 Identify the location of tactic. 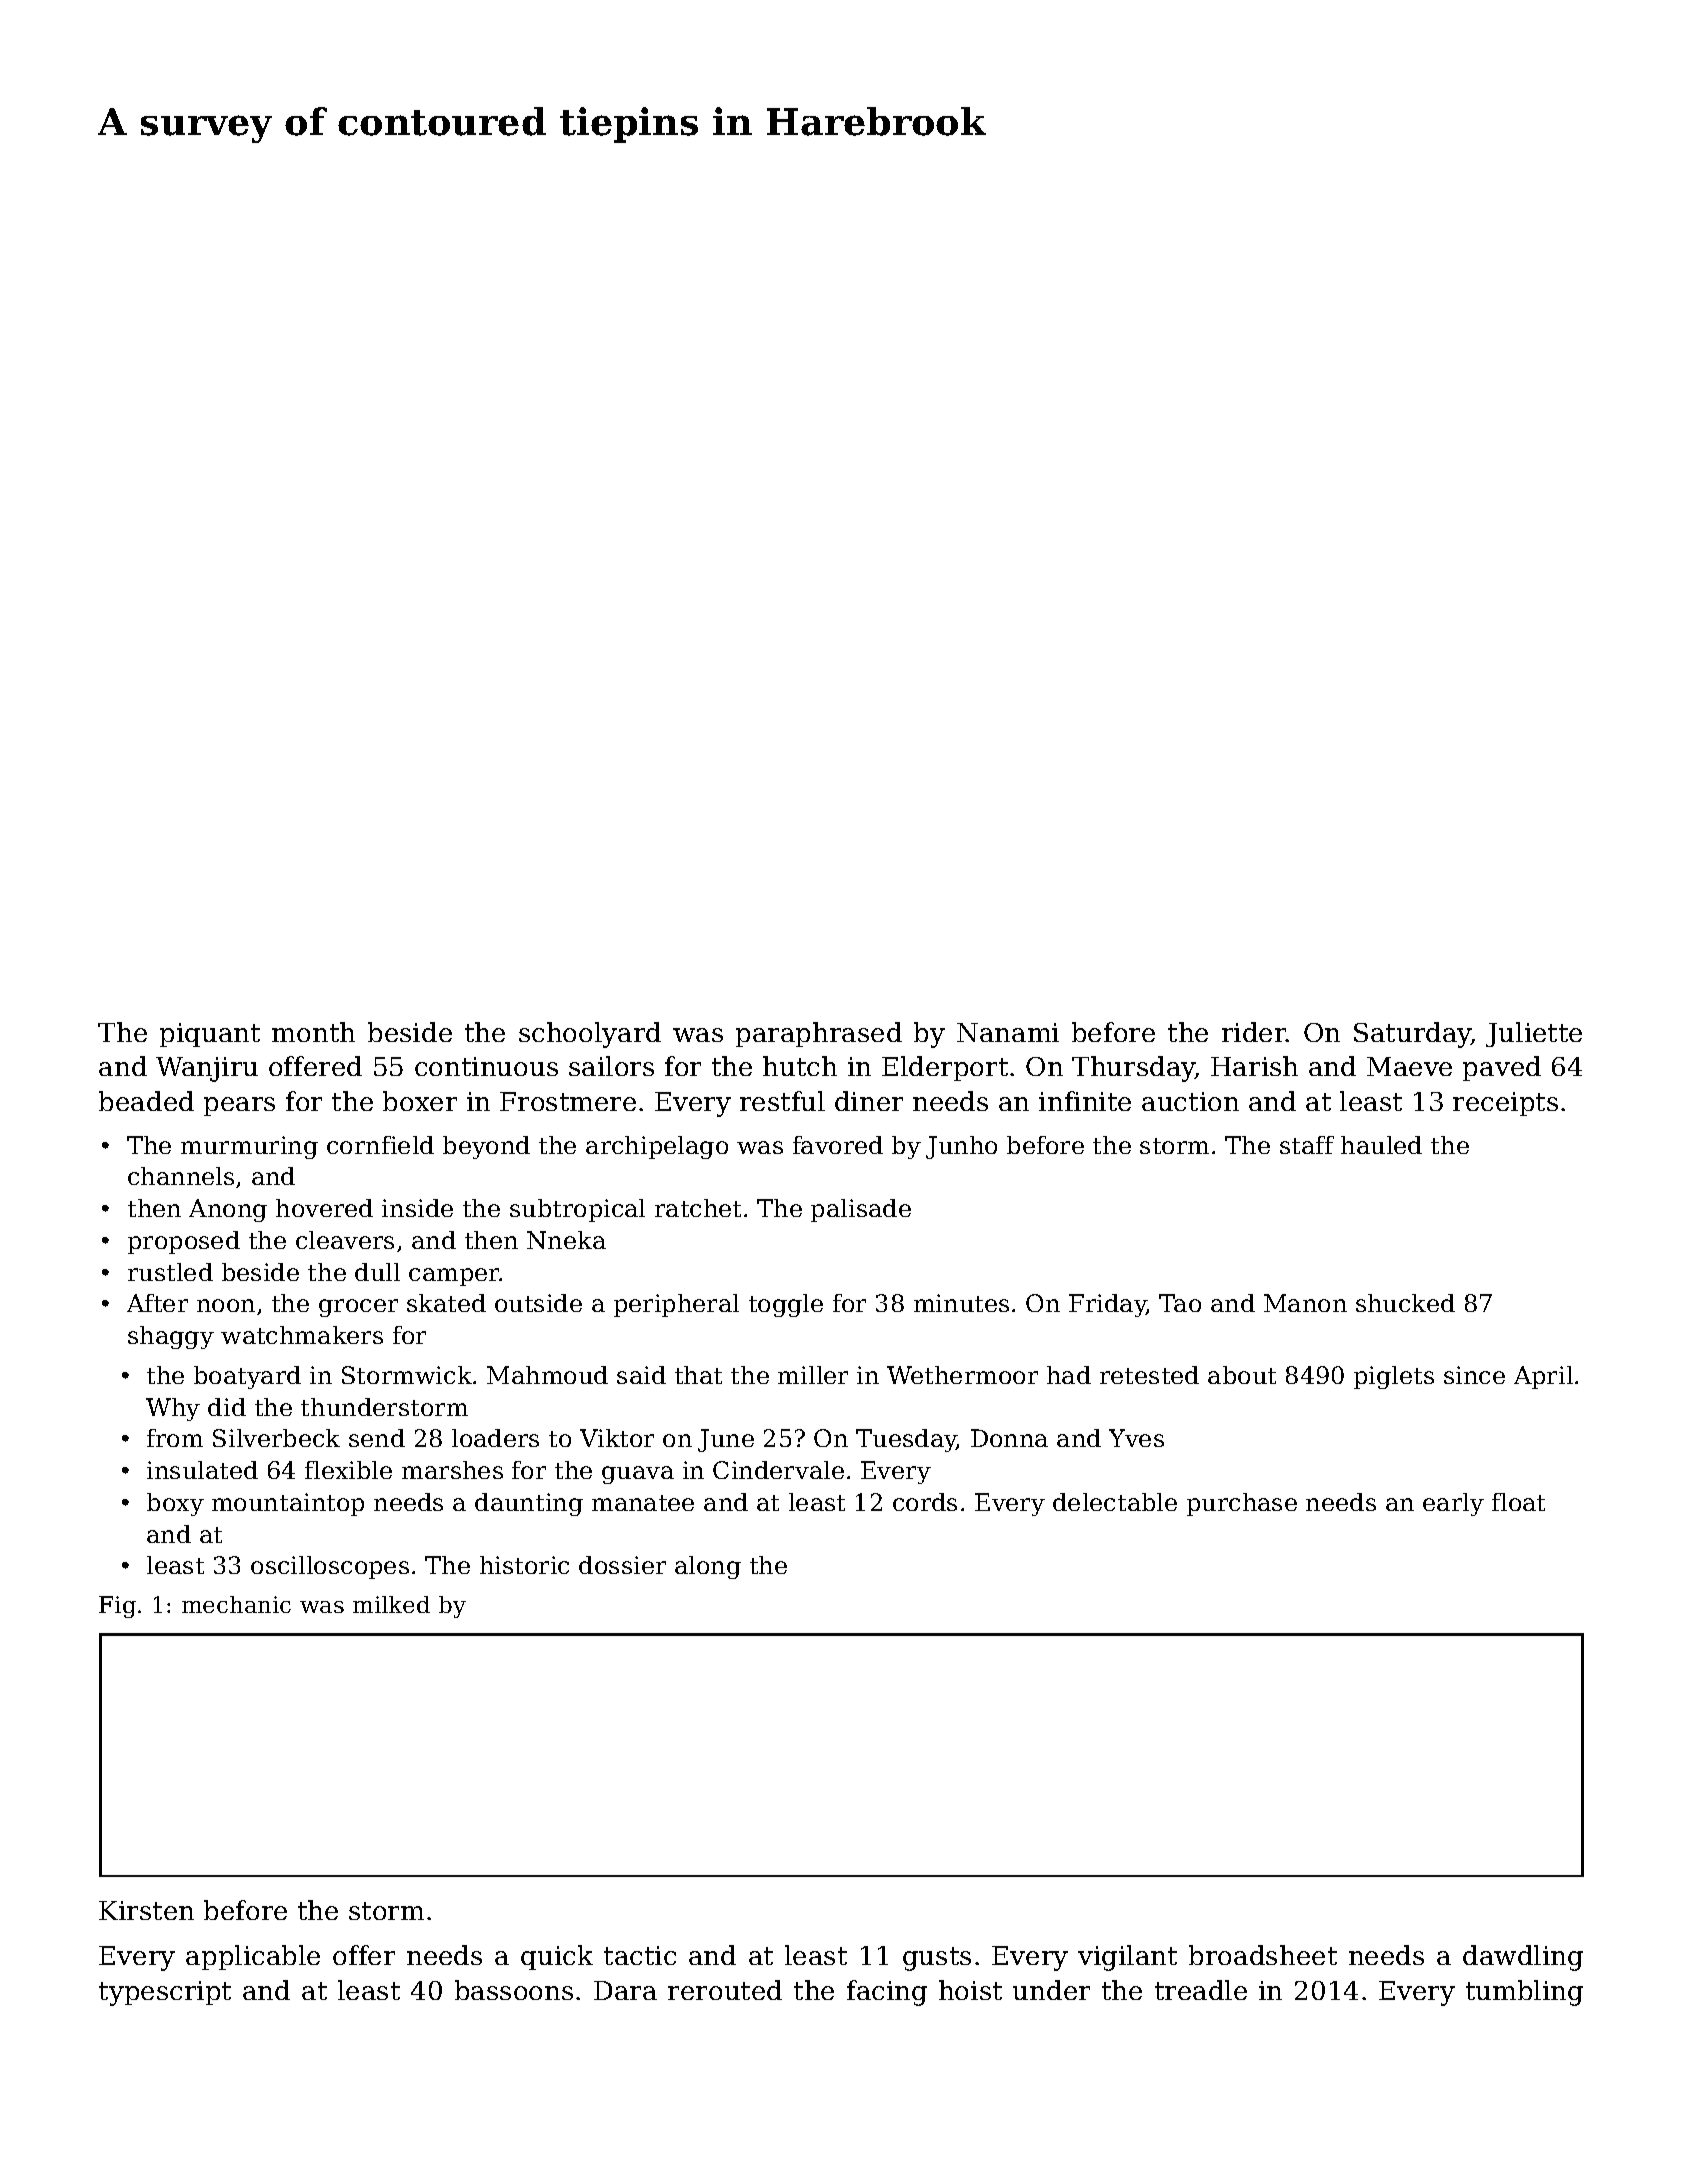
(640, 1955).
